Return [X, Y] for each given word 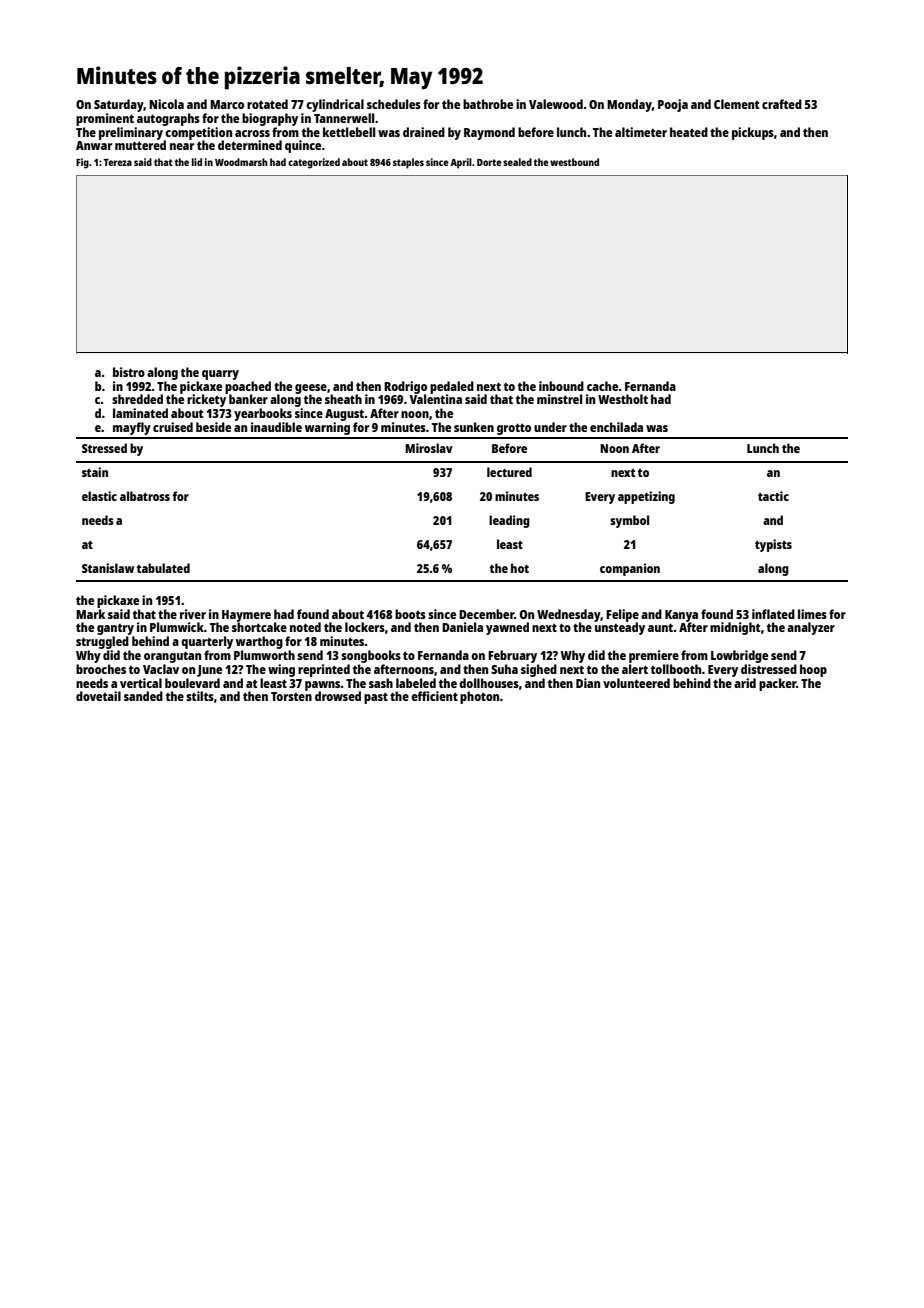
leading [509, 521]
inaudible [276, 427]
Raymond [489, 133]
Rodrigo [405, 387]
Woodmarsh [241, 162]
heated [689, 132]
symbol [629, 521]
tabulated [163, 568]
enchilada [616, 427]
